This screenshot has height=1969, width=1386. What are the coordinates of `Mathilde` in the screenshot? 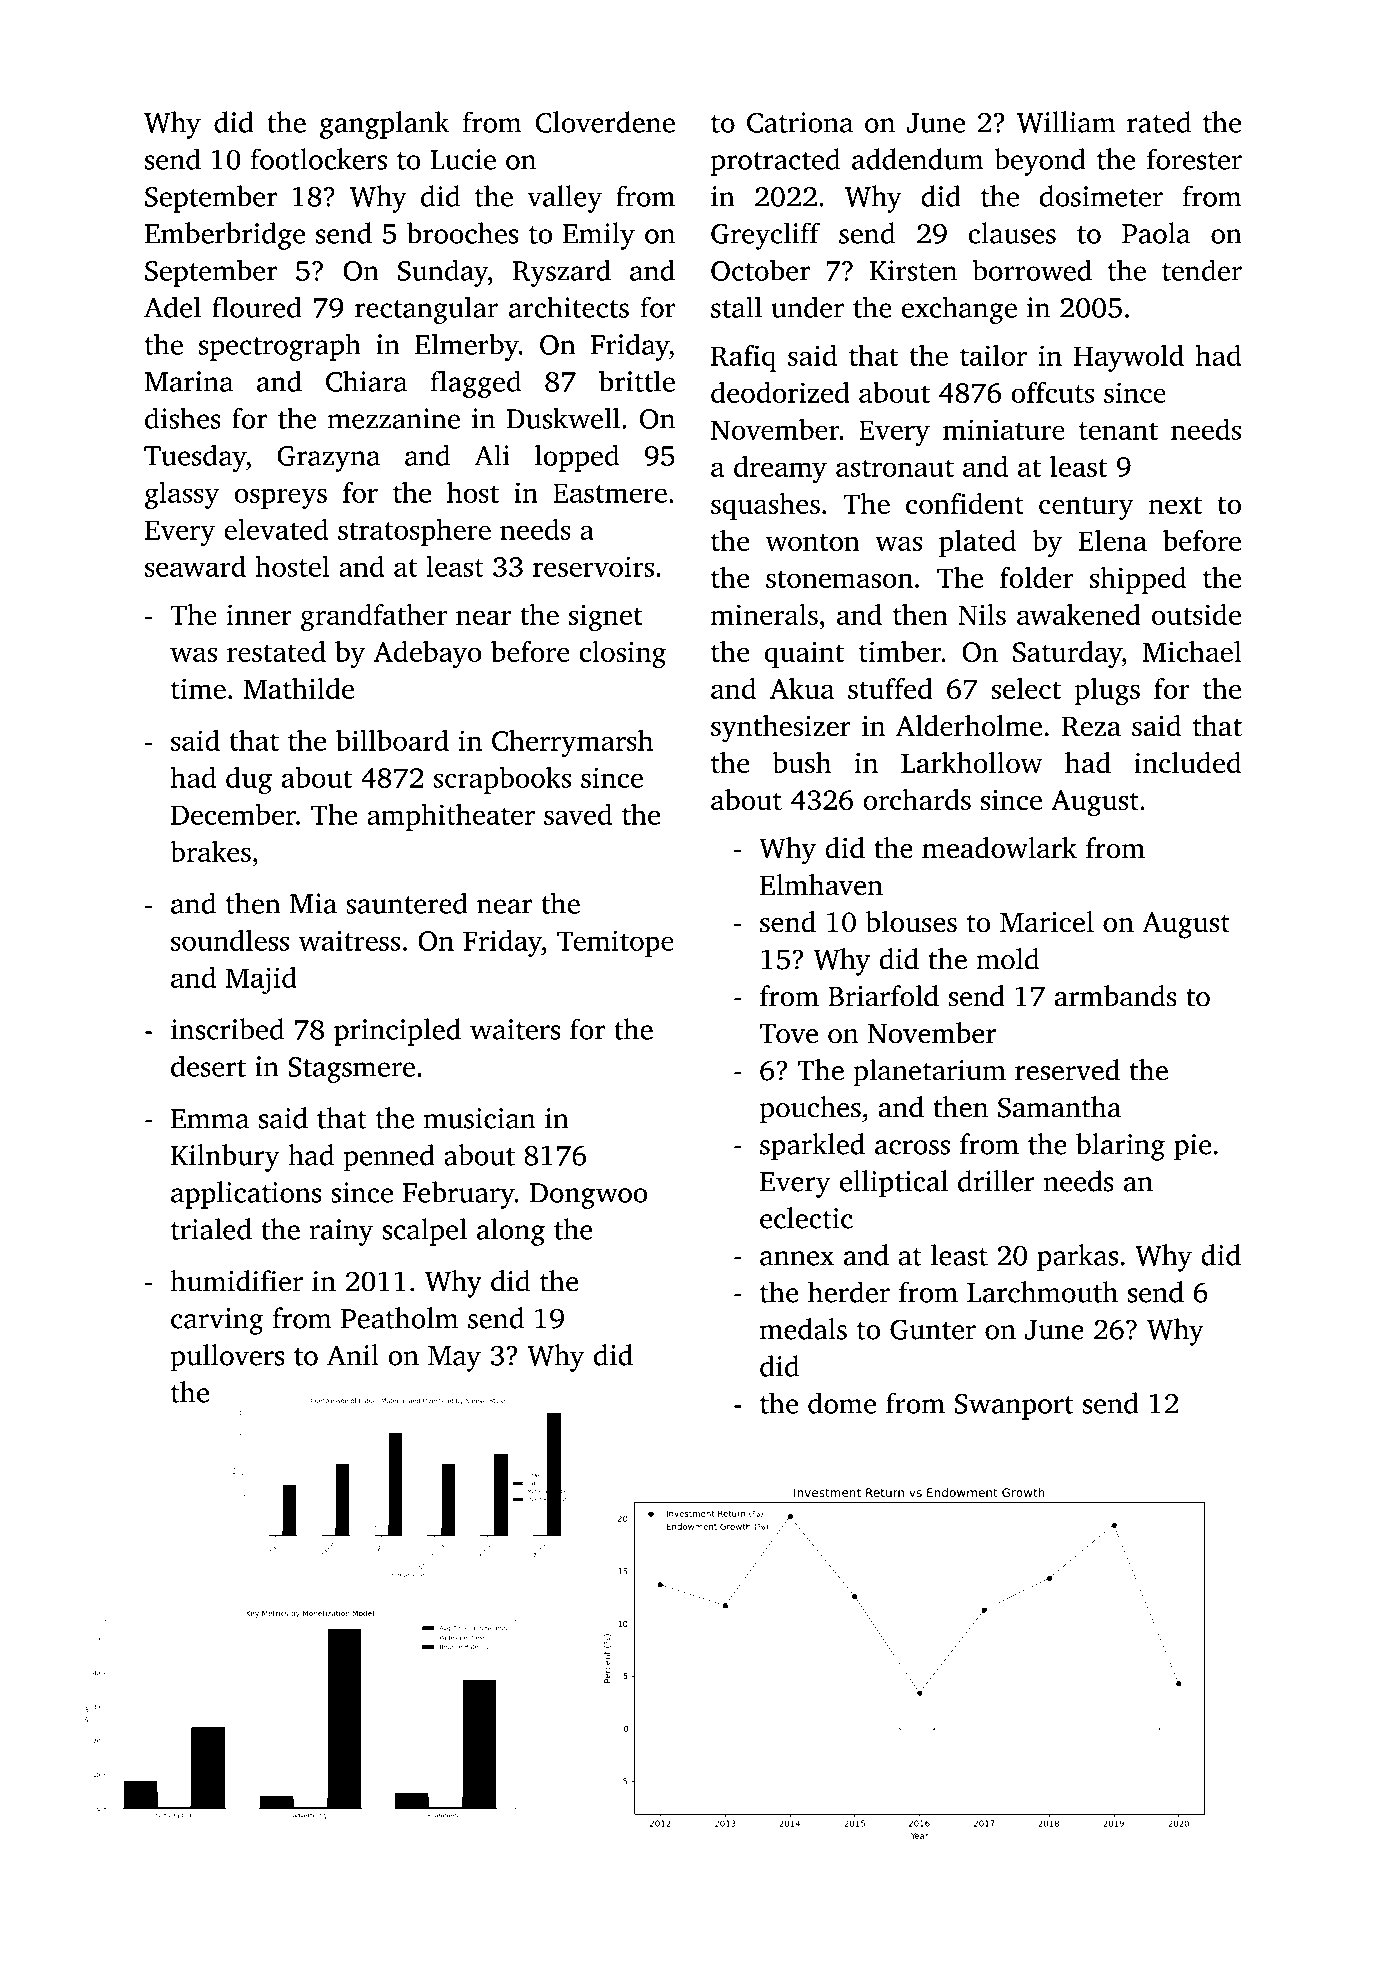 It's located at (298, 688).
